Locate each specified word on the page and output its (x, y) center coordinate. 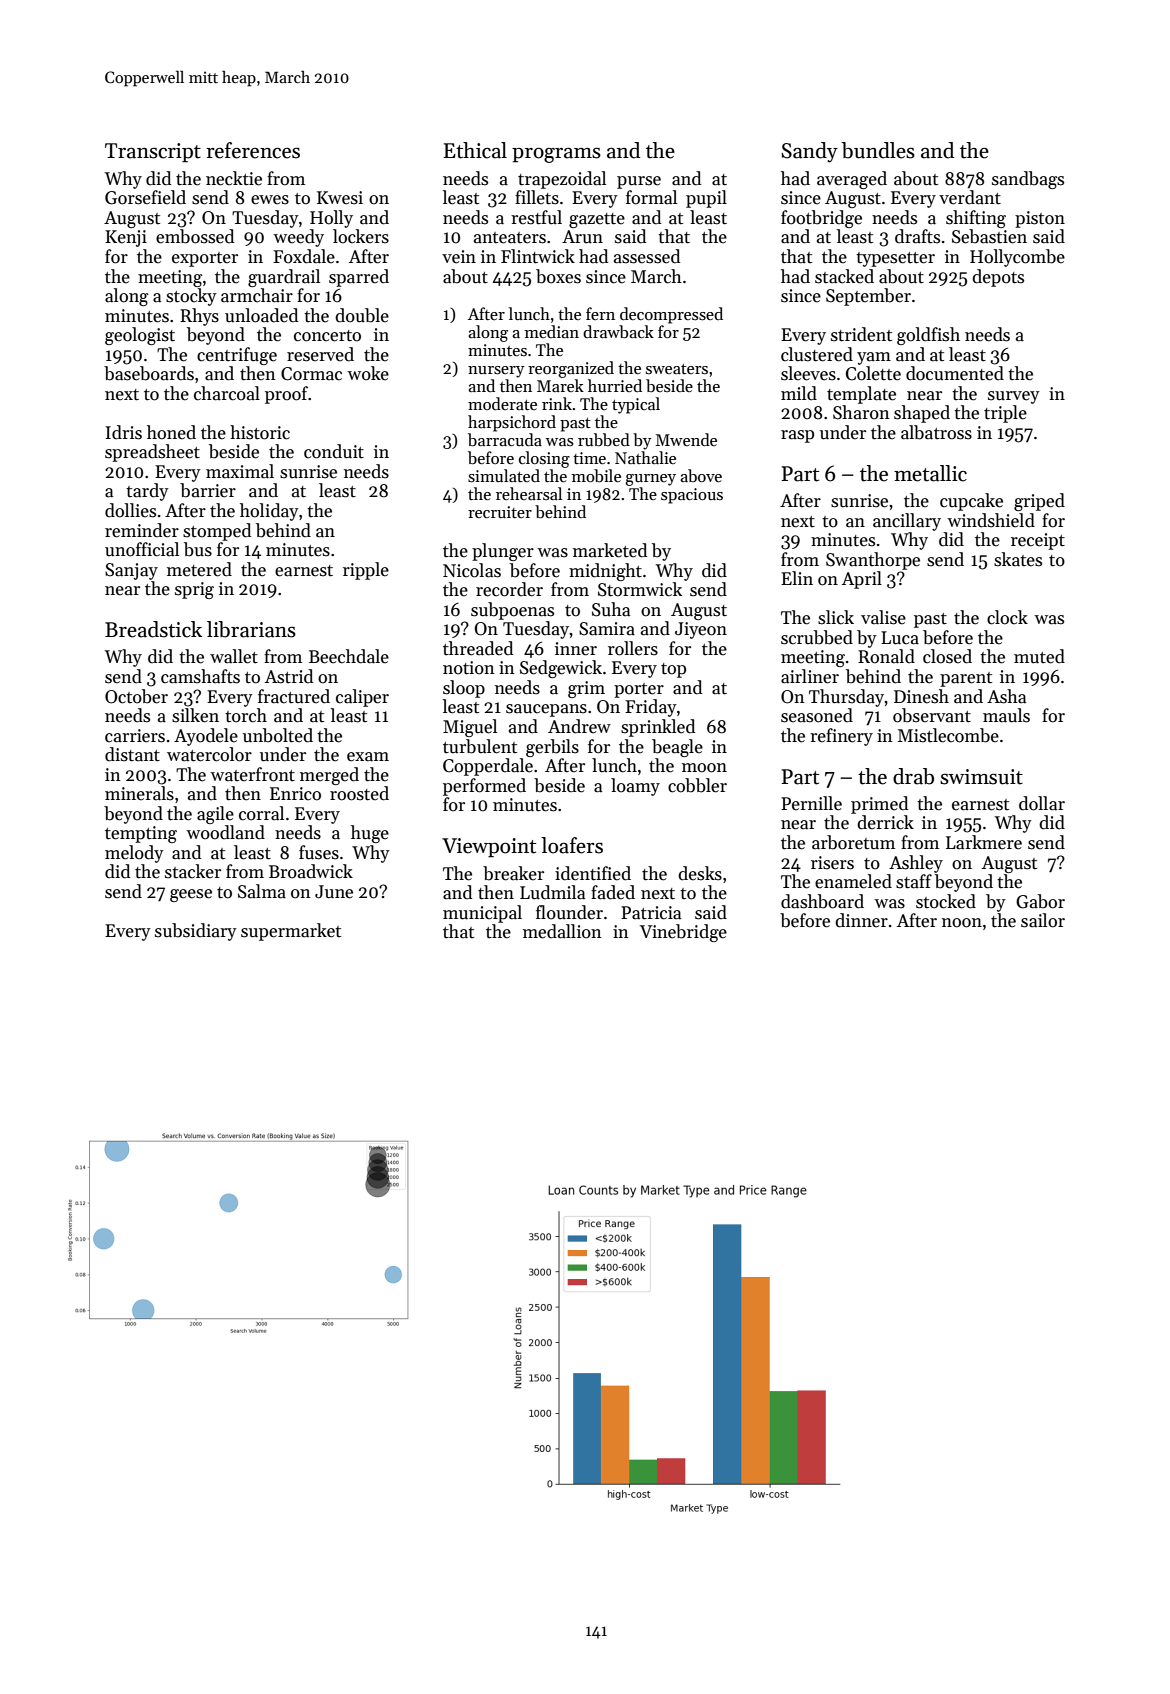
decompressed (671, 315)
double (362, 315)
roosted (359, 793)
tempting (141, 834)
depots (998, 278)
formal (651, 197)
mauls (1006, 715)
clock (1007, 617)
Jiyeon (701, 630)
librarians (251, 629)
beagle (677, 748)
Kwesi (340, 198)
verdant (970, 197)
